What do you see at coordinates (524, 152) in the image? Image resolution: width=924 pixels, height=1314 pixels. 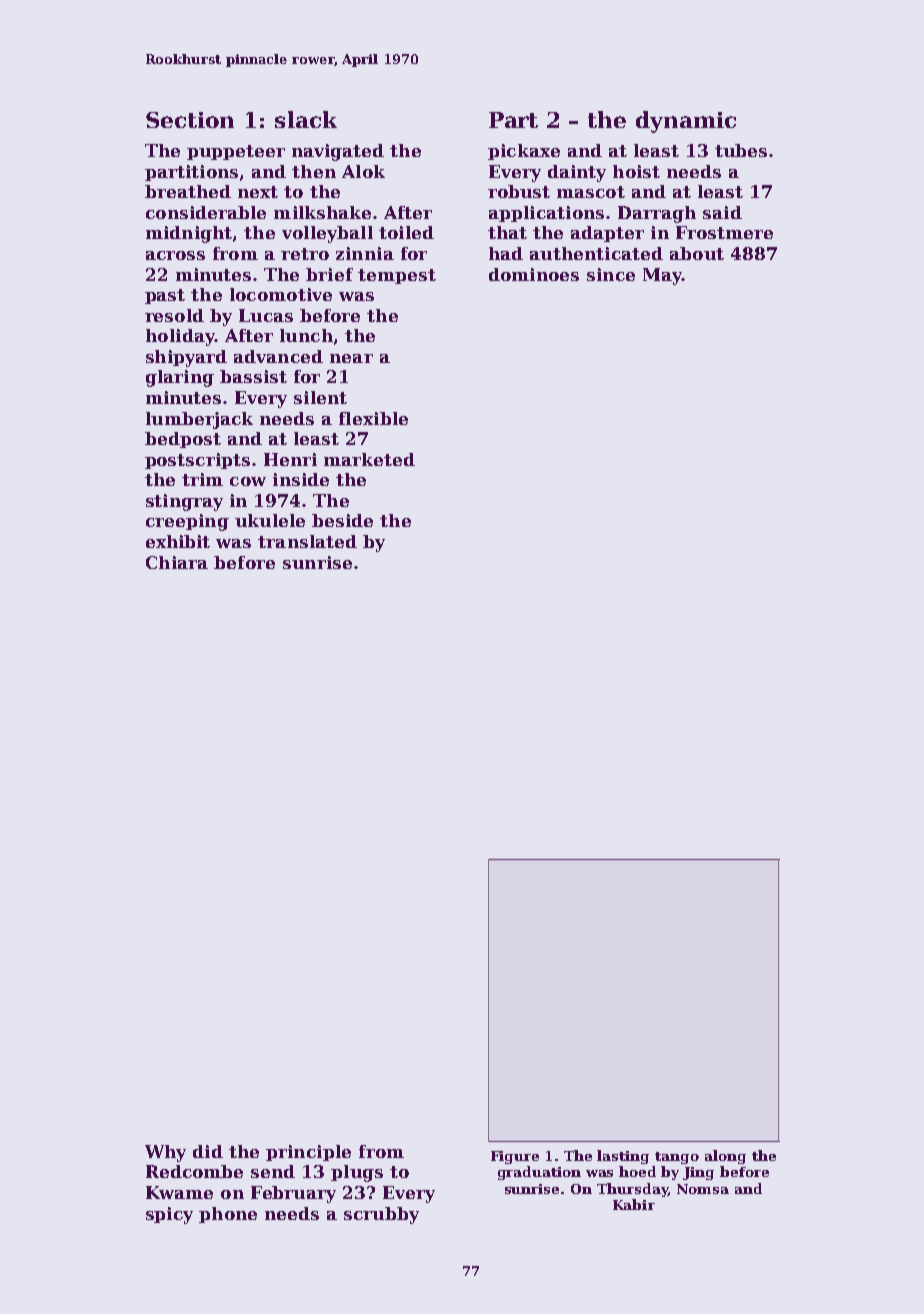 I see `pickaxe` at bounding box center [524, 152].
